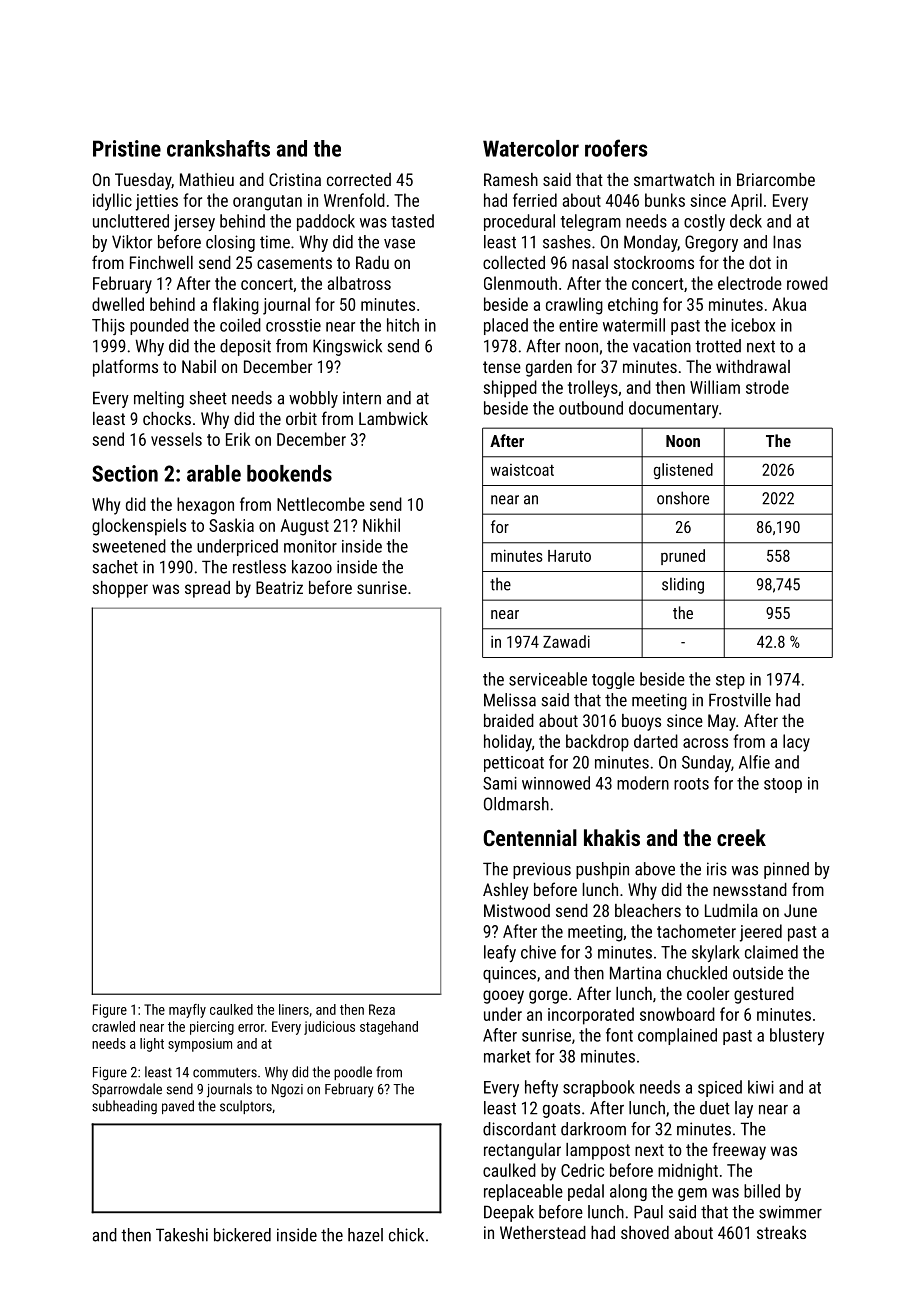 The image size is (924, 1314). Describe the element at coordinates (207, 589) in the screenshot. I see `spread` at that location.
